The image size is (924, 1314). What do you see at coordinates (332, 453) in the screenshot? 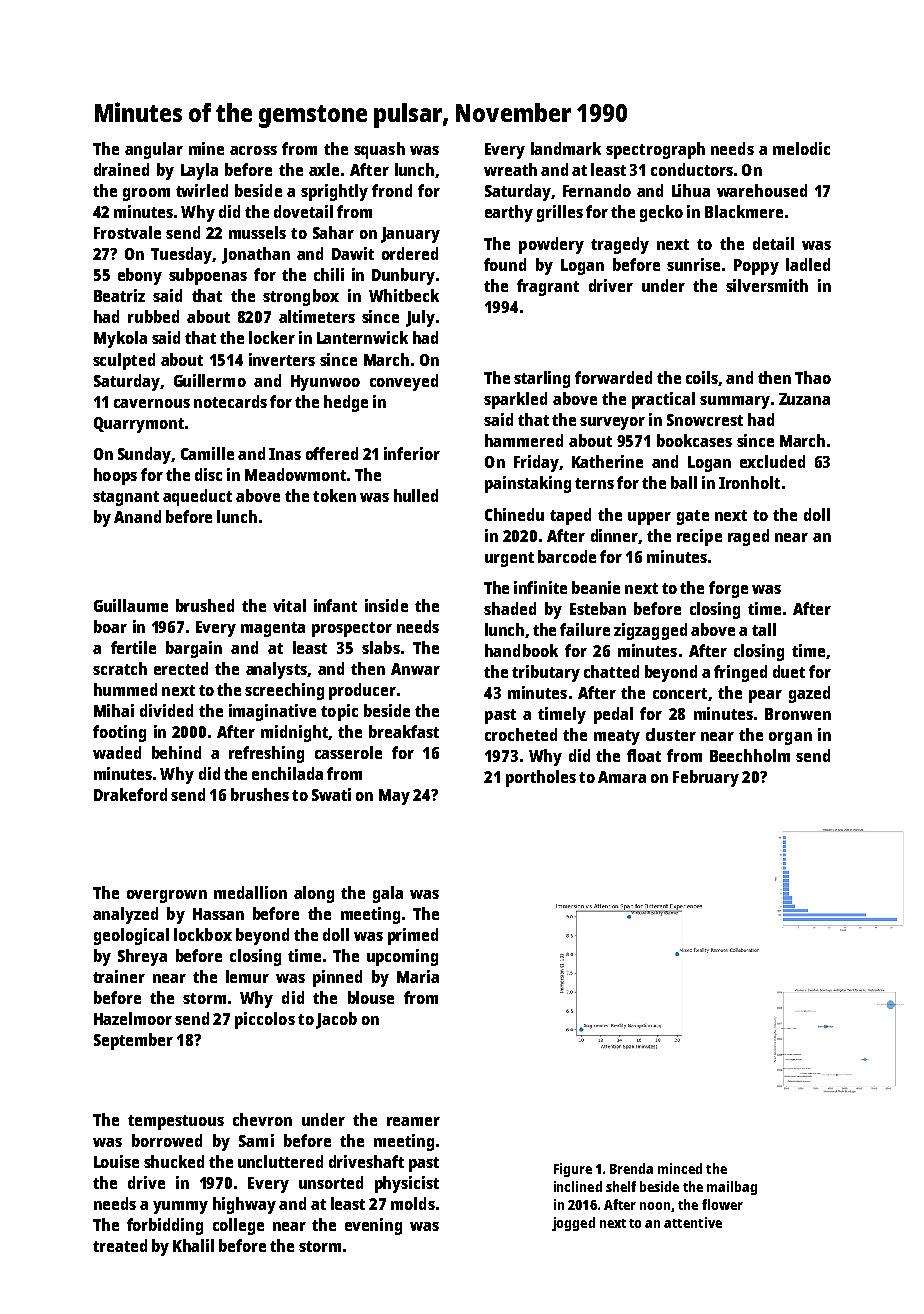
I see `offered` at bounding box center [332, 453].
